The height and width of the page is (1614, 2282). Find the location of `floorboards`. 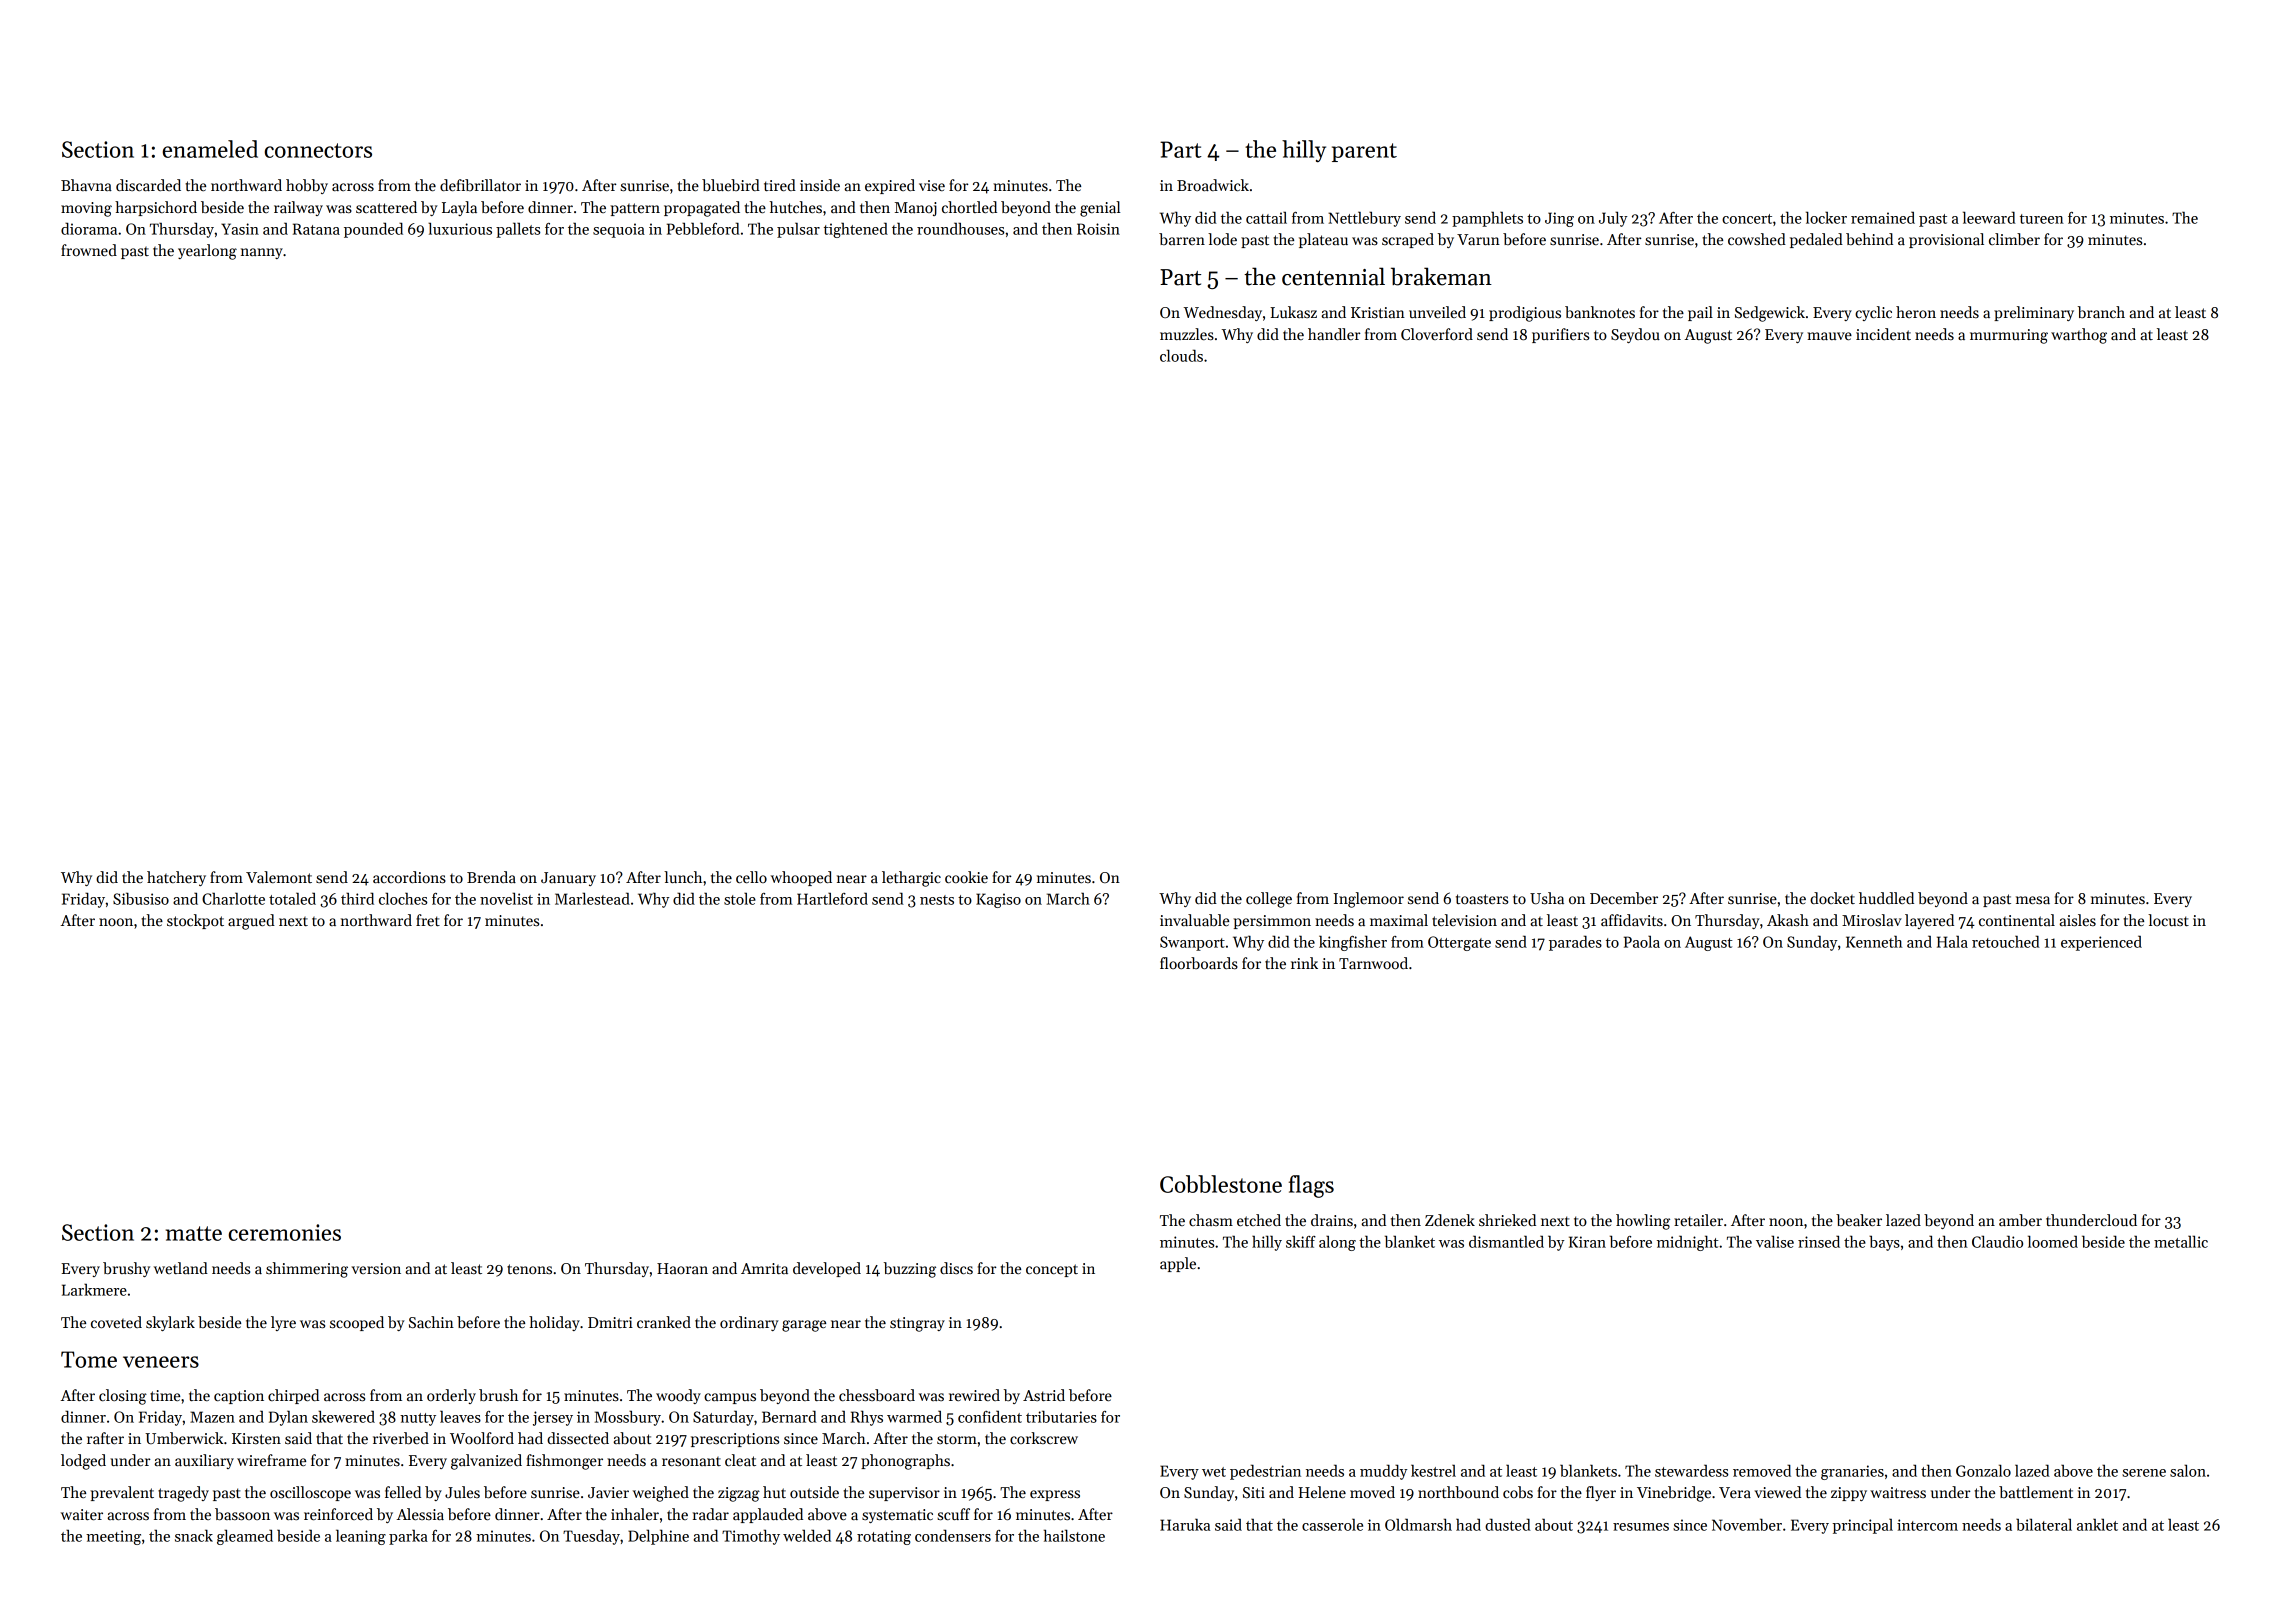

floorboards is located at coordinates (1199, 963).
